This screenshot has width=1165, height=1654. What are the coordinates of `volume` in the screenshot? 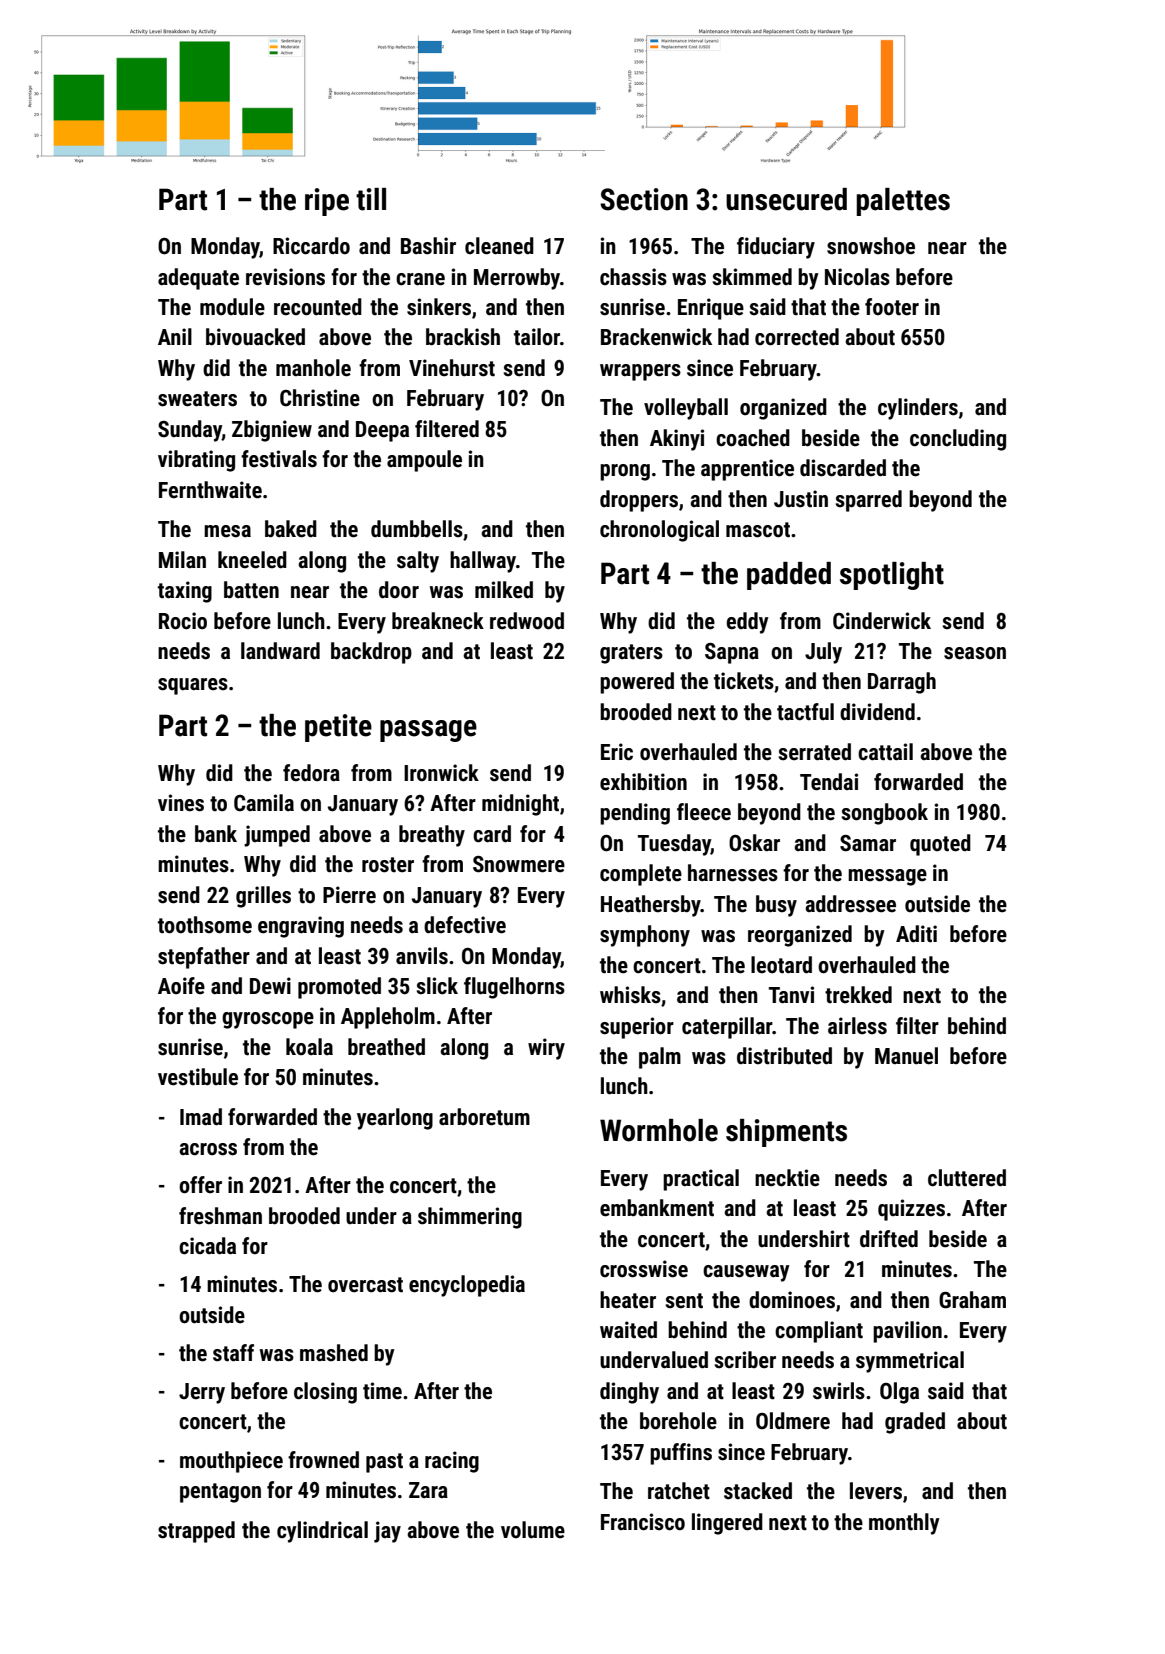 It's located at (533, 1530).
